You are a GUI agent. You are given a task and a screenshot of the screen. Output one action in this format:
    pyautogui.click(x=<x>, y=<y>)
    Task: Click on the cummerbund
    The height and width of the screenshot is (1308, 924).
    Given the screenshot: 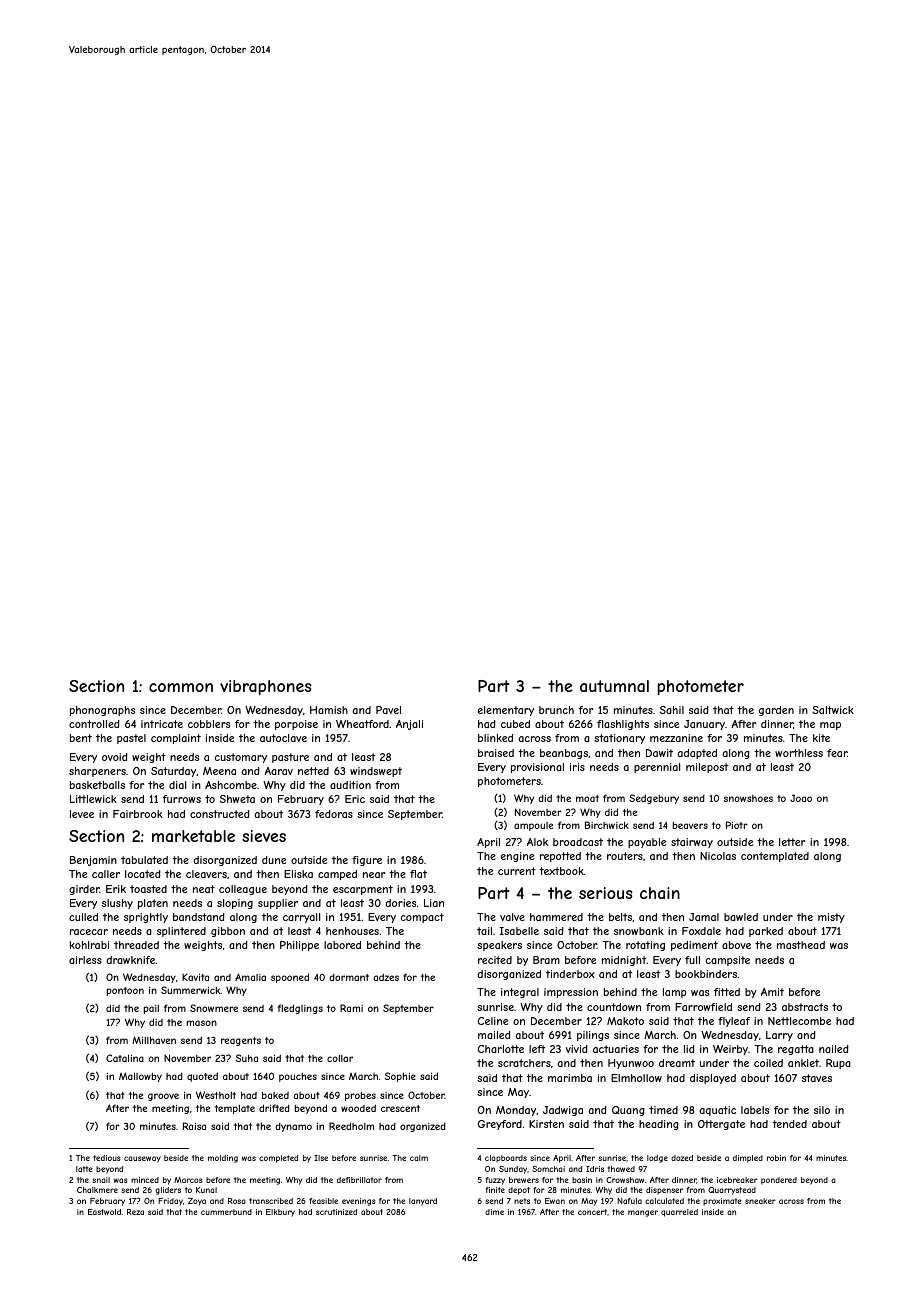 What is the action you would take?
    pyautogui.click(x=226, y=1212)
